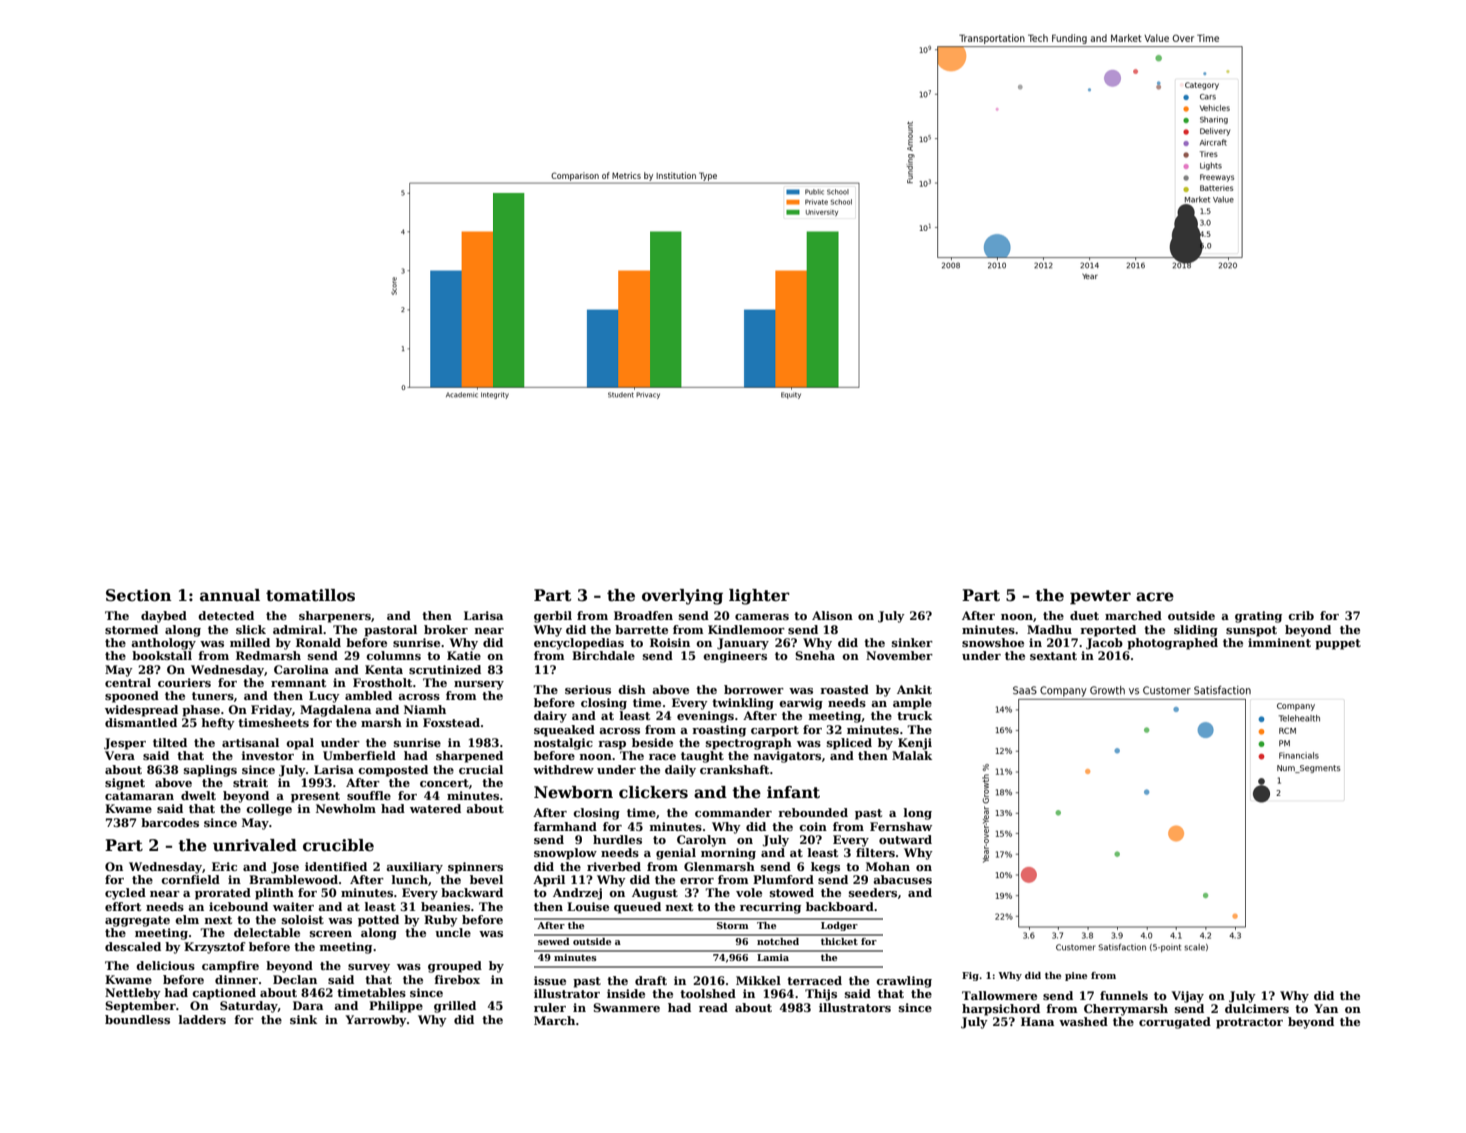  What do you see at coordinates (902, 879) in the screenshot?
I see `abacuses` at bounding box center [902, 879].
